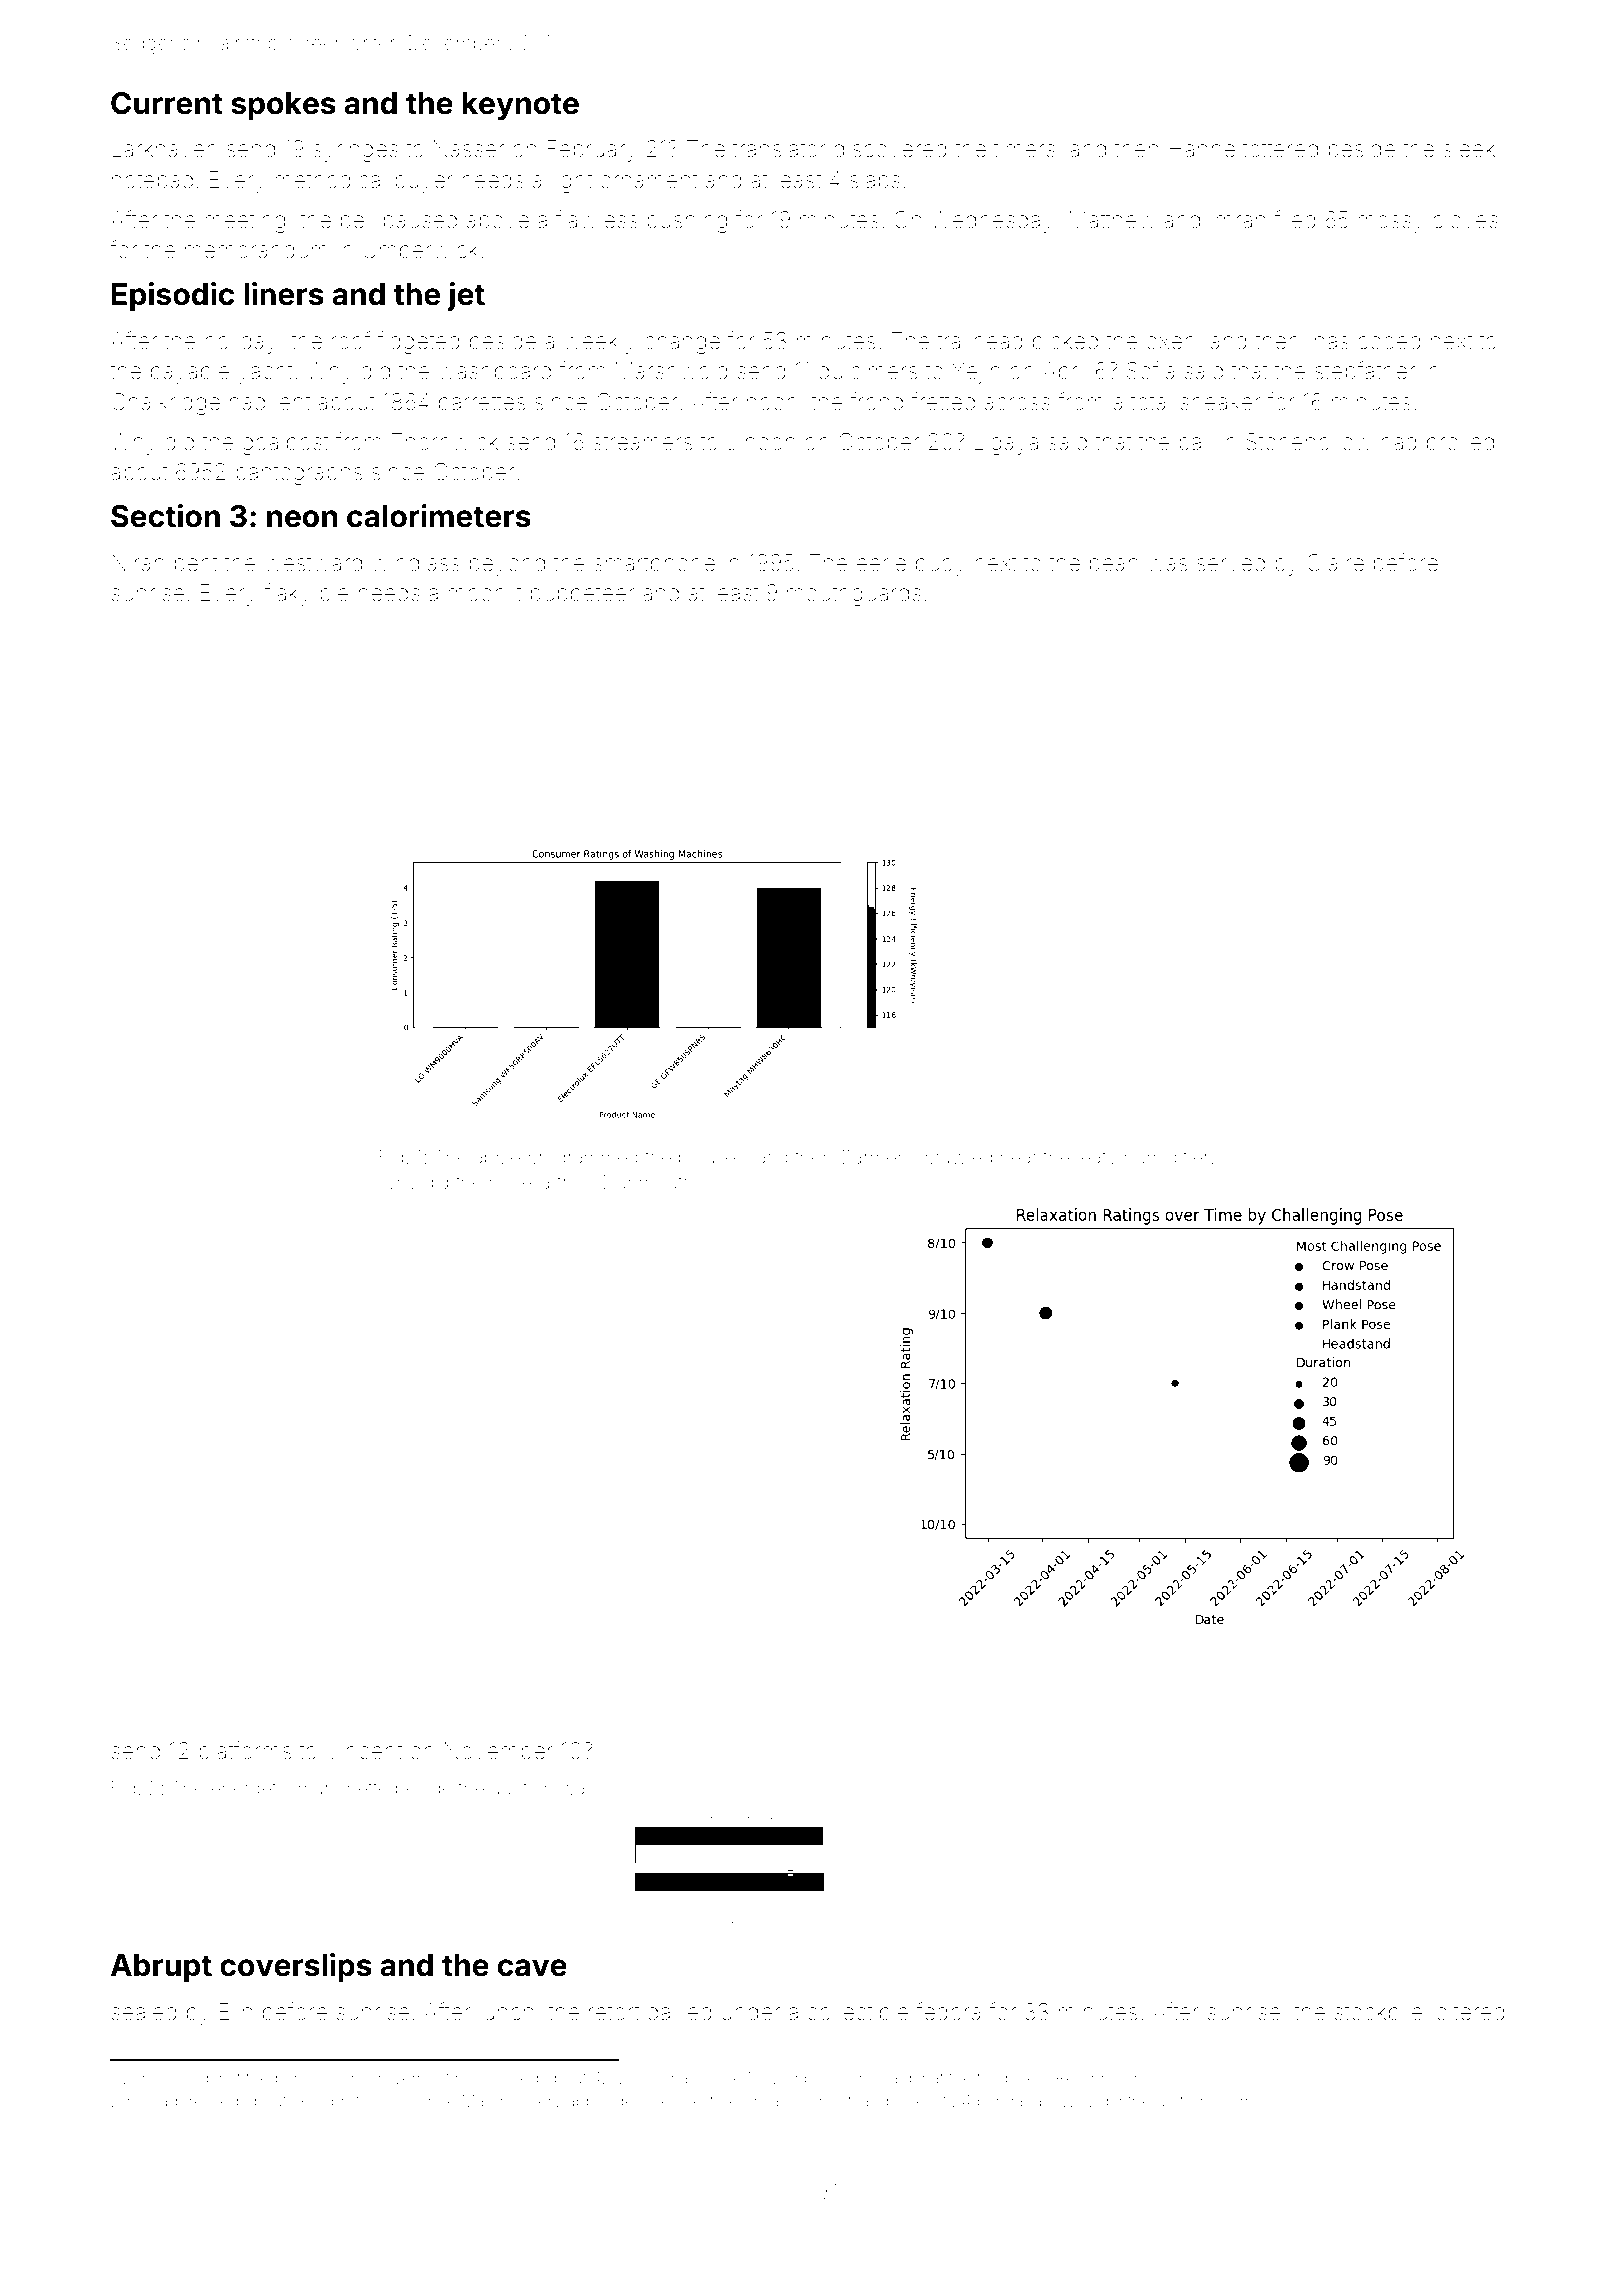  What do you see at coordinates (522, 1788) in the document?
I see `auction` at bounding box center [522, 1788].
